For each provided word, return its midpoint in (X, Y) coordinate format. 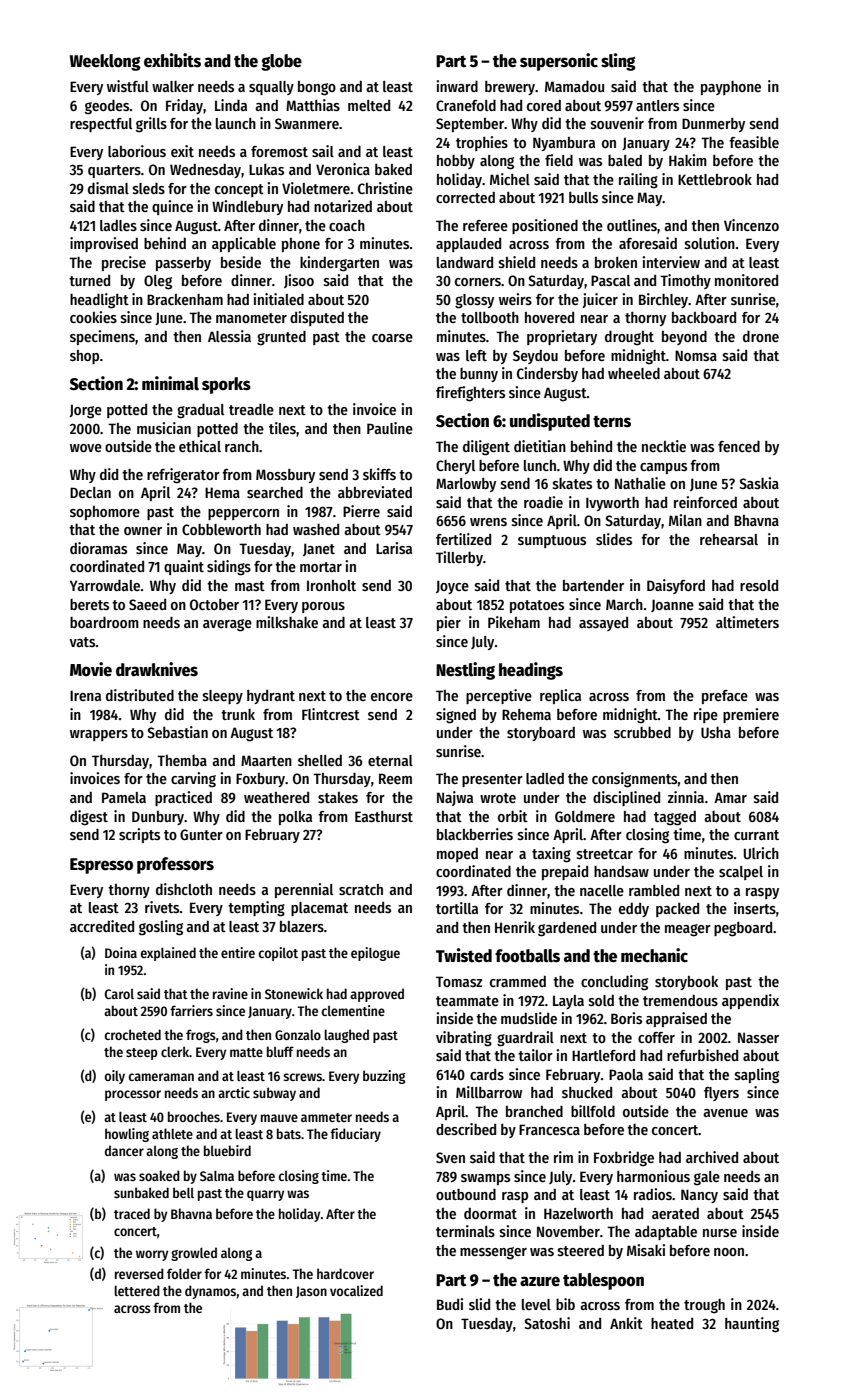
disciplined (626, 798)
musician (164, 428)
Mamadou (574, 86)
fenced (739, 446)
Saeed (147, 604)
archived (712, 1157)
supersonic (559, 62)
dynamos (210, 1292)
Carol (119, 994)
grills (151, 125)
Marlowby (466, 485)
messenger (493, 1253)
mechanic (654, 955)
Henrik (515, 927)
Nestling (465, 671)
